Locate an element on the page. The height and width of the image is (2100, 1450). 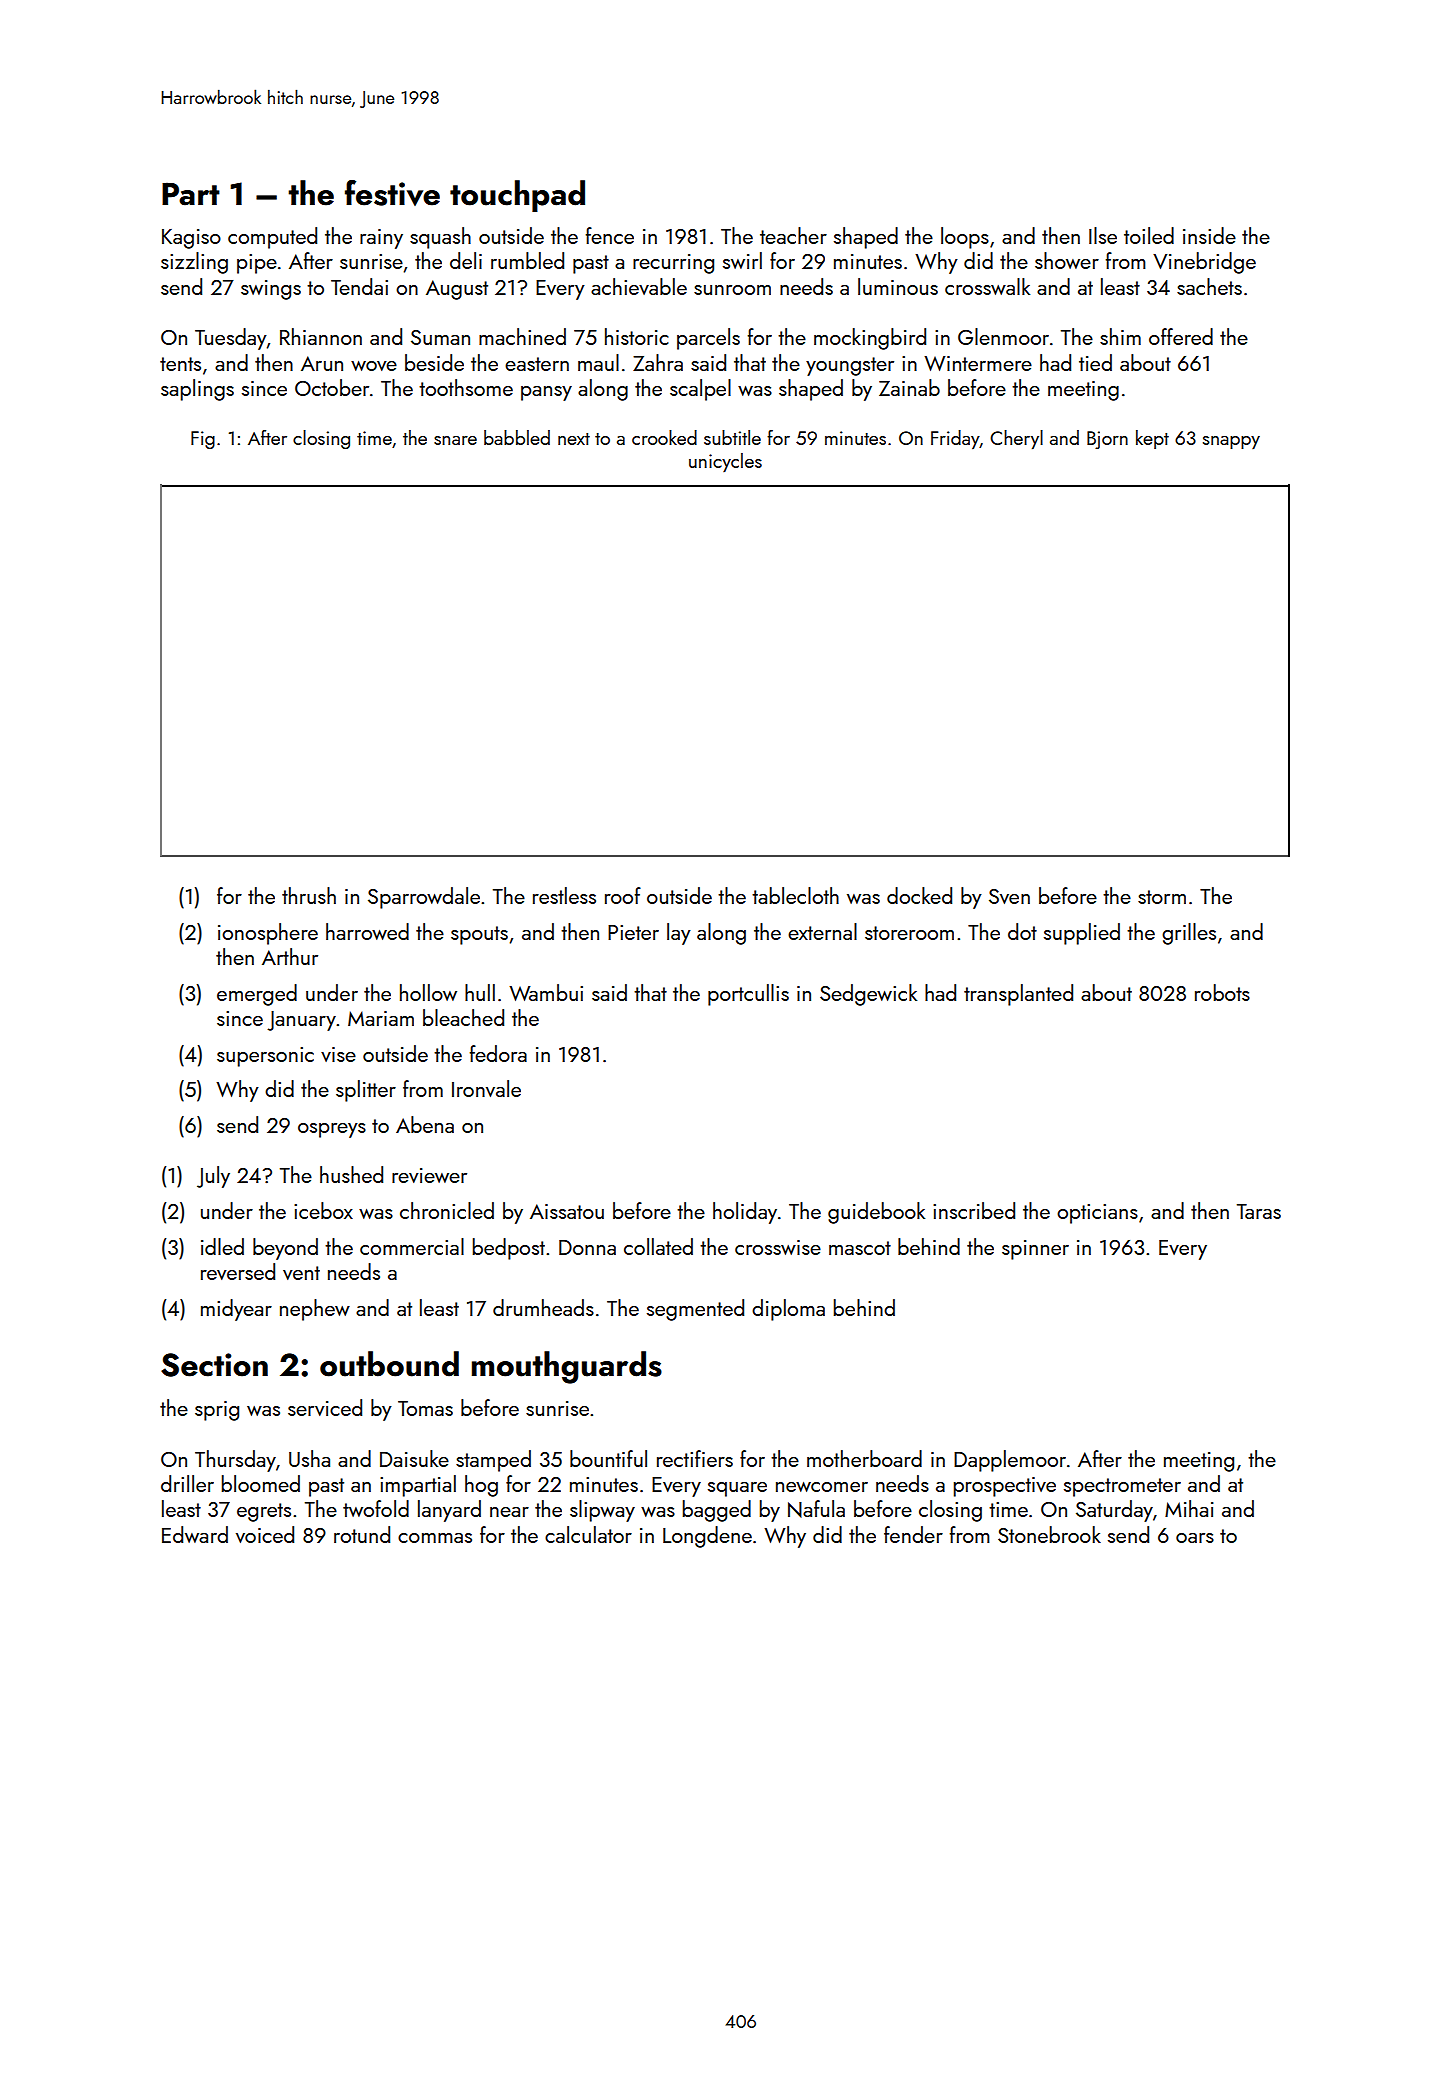
robots is located at coordinates (1222, 992).
